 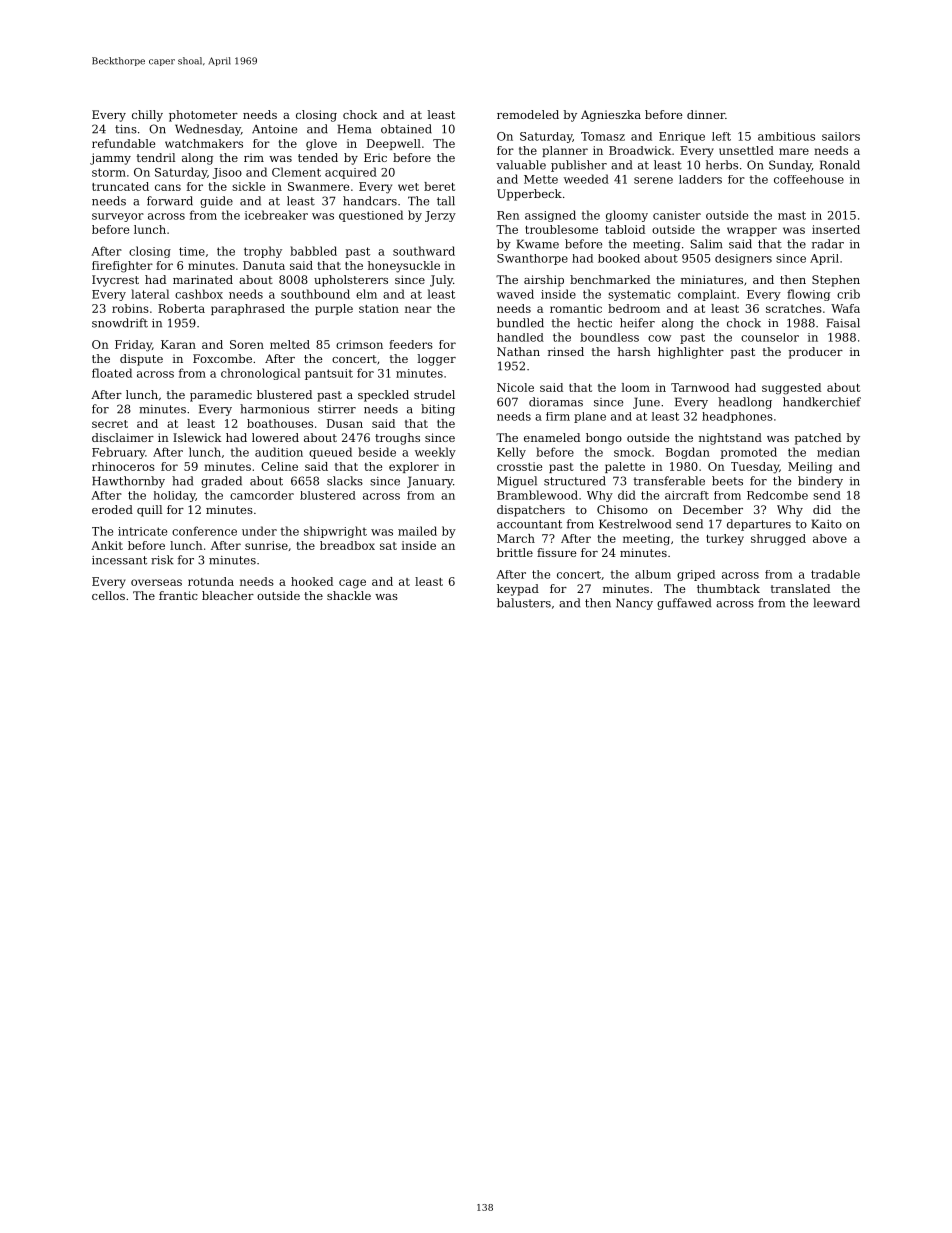 I want to click on Nicole, so click(x=515, y=387).
